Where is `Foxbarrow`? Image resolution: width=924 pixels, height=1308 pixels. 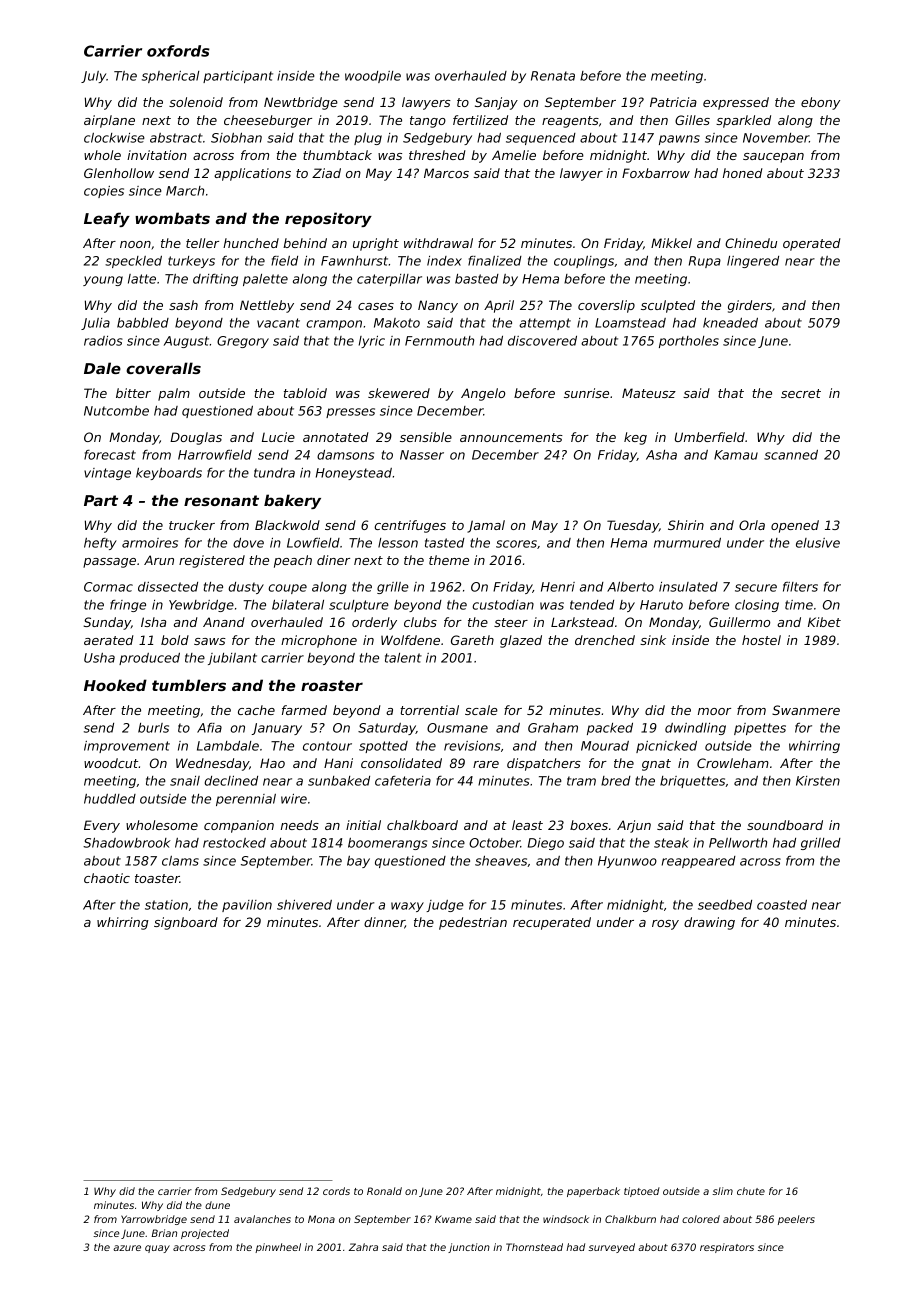 Foxbarrow is located at coordinates (656, 173).
